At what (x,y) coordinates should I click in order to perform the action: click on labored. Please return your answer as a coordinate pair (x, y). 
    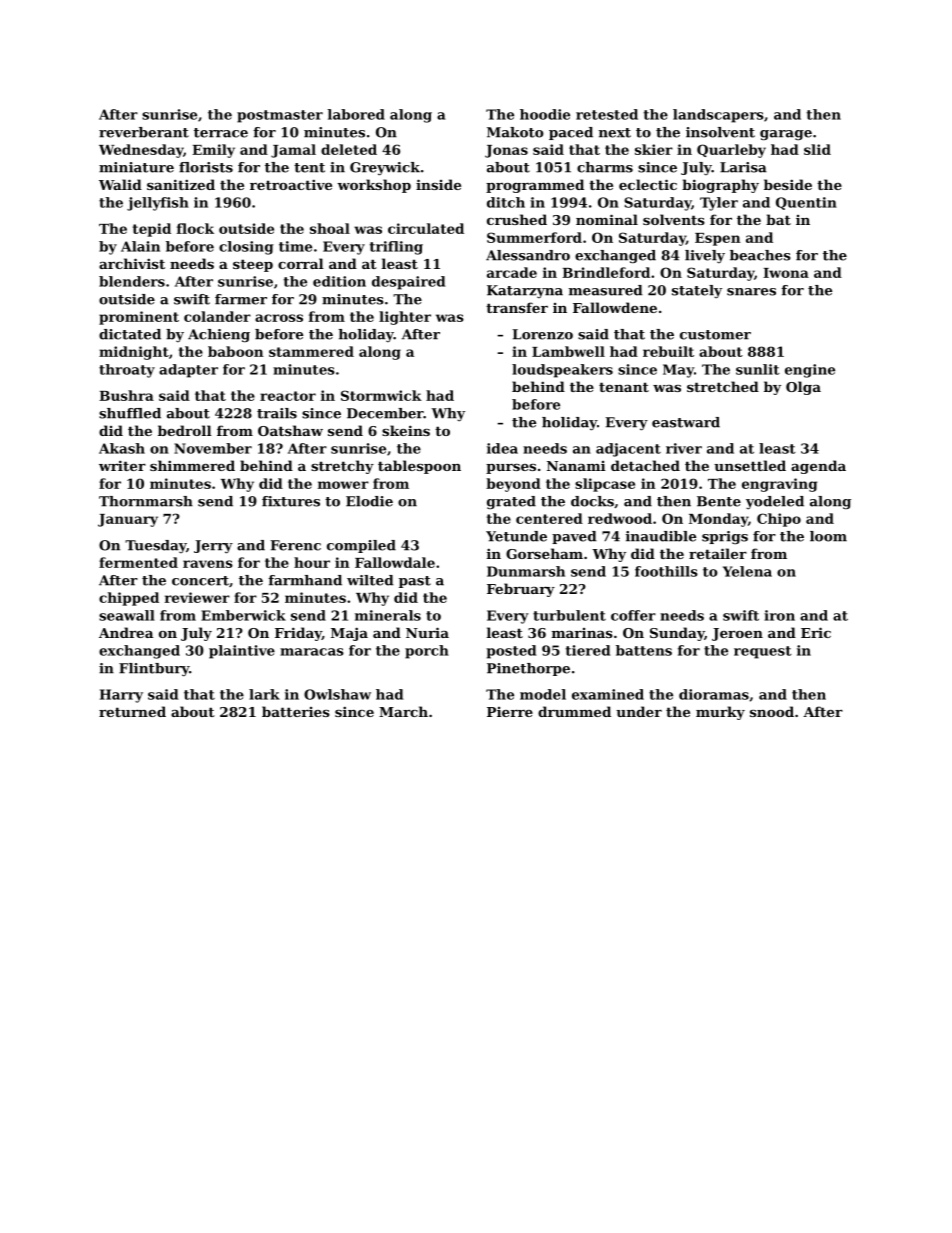
    Looking at the image, I should click on (356, 114).
